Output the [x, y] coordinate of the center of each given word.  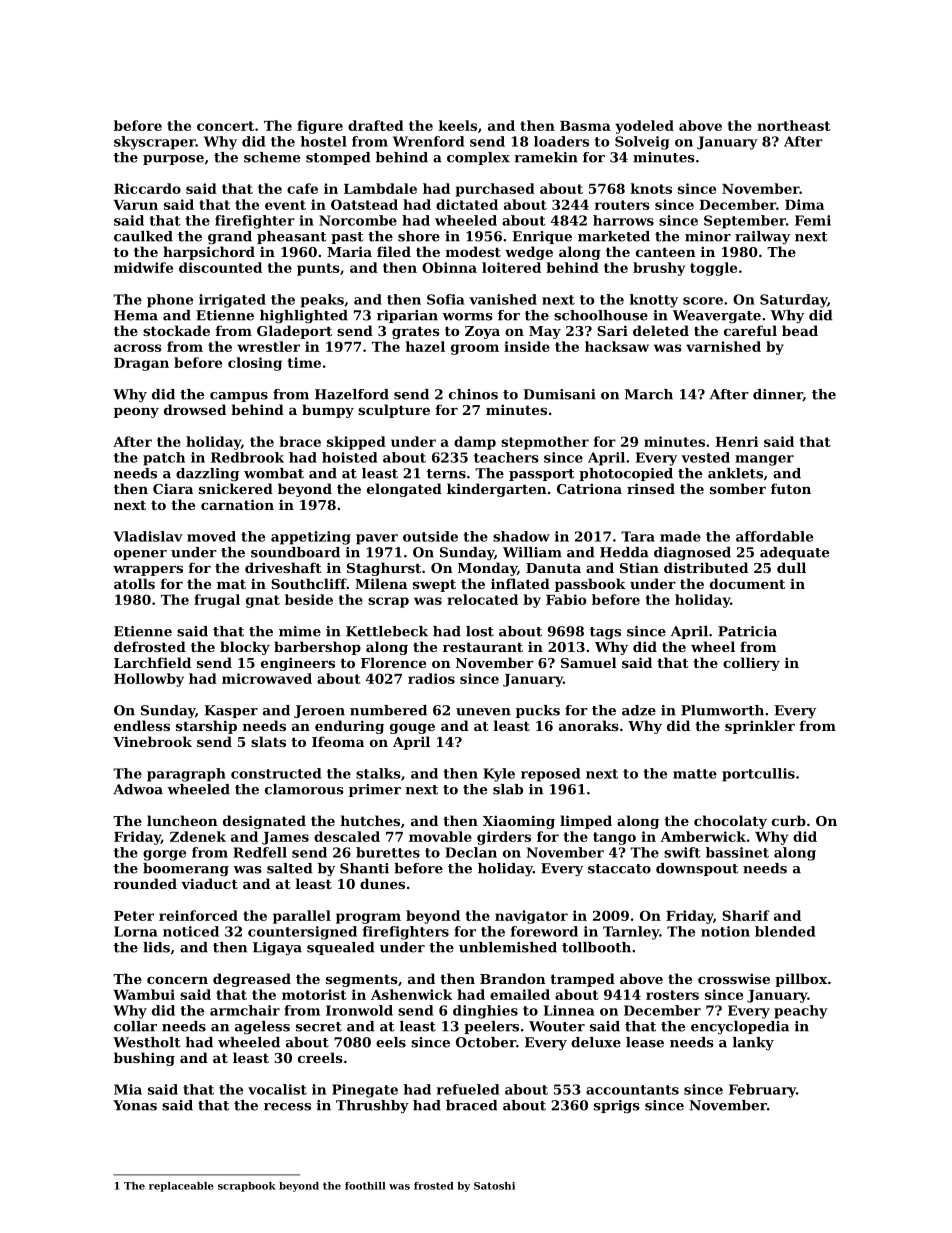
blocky [245, 648]
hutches [370, 820]
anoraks [589, 725]
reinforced [198, 915]
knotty [654, 301]
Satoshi [494, 1186]
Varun [135, 205]
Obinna [449, 267]
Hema [136, 315]
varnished [723, 346]
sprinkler [760, 727]
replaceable [181, 1187]
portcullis [758, 775]
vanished [503, 299]
